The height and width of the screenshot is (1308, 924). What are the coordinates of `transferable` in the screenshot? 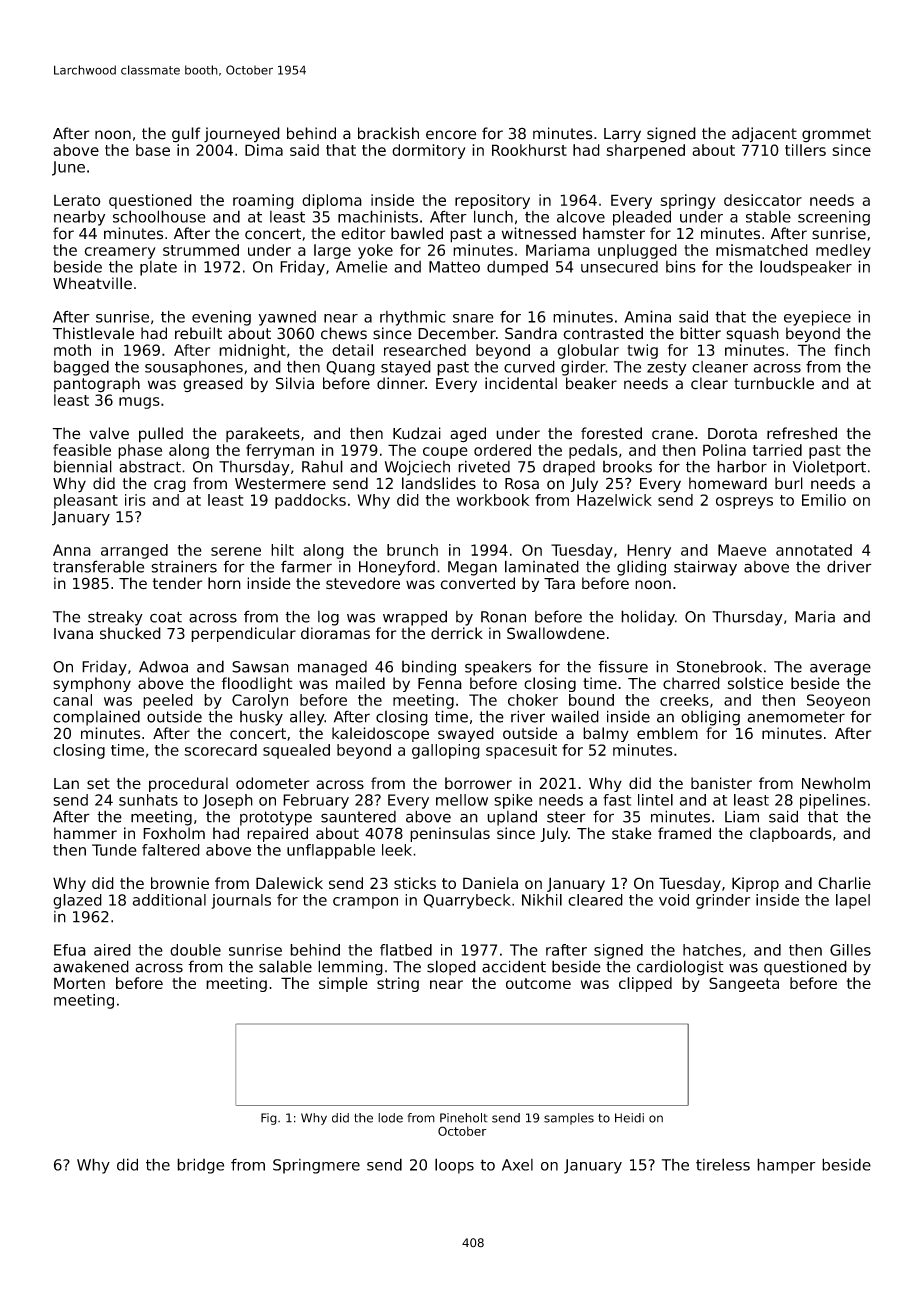 It's located at (98, 566).
